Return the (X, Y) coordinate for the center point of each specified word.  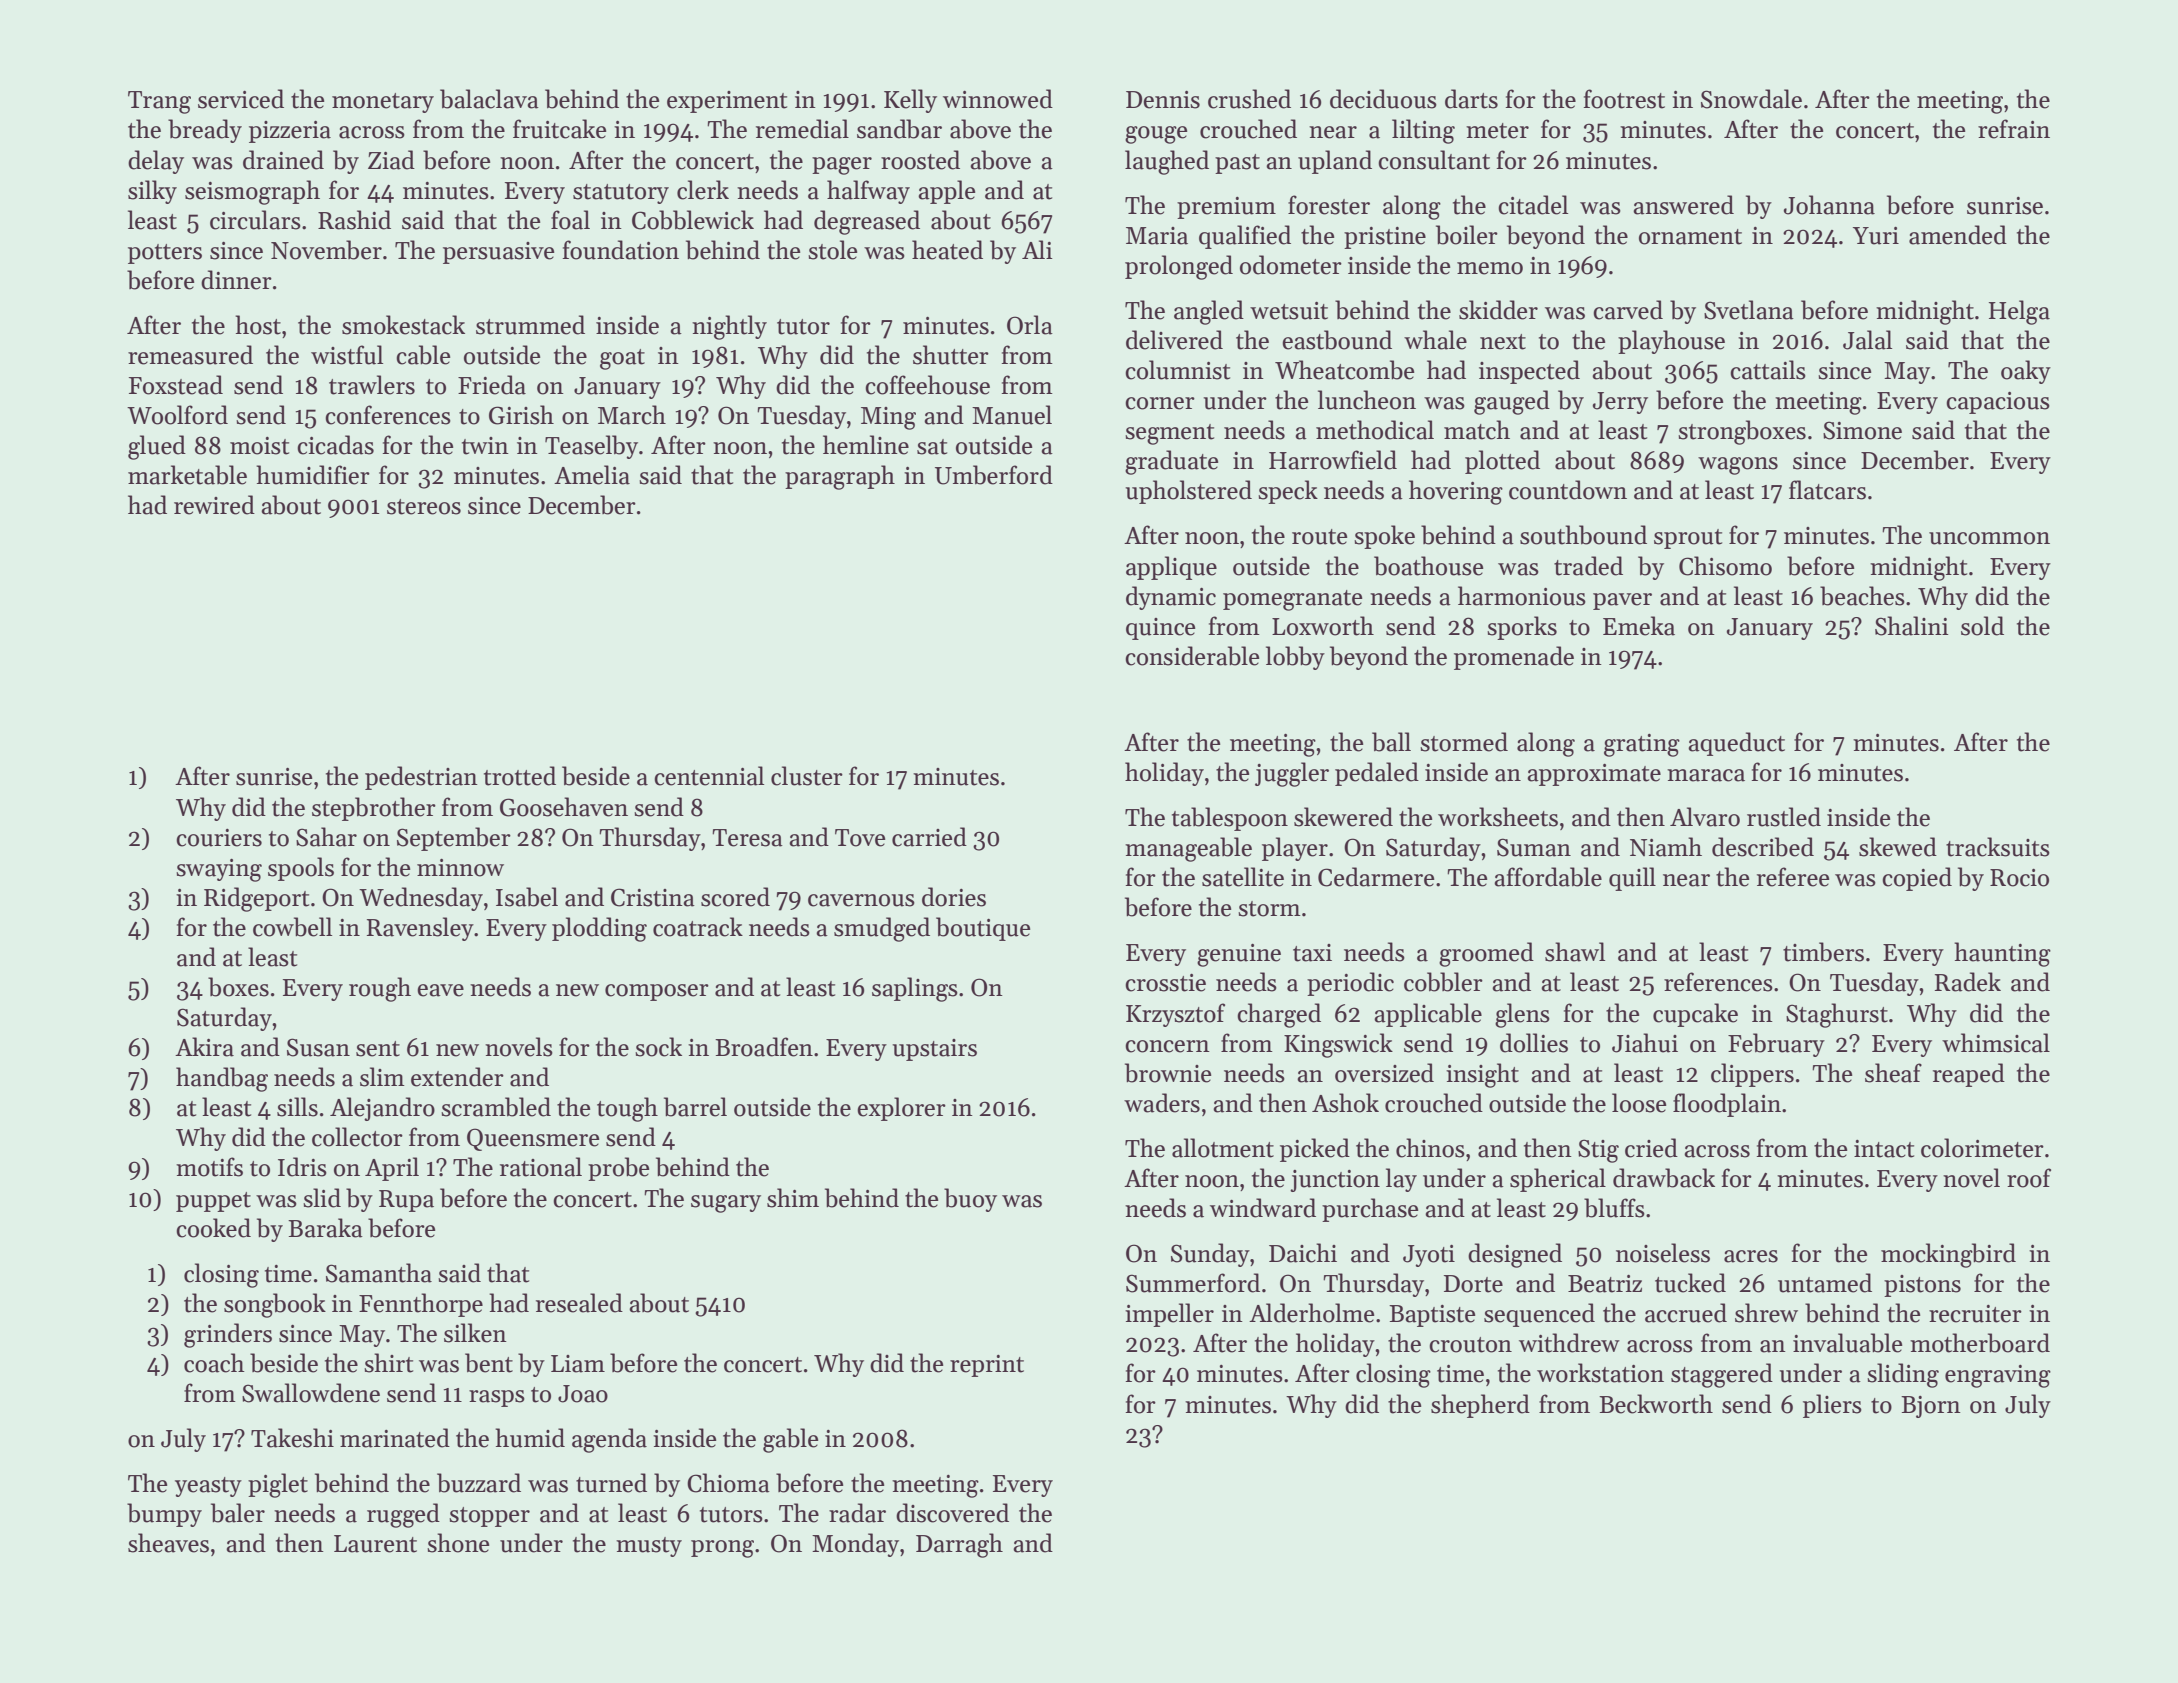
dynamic (1171, 598)
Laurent (375, 1544)
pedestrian (421, 778)
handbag (222, 1079)
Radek (1968, 982)
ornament (1690, 237)
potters (165, 254)
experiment (727, 102)
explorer (901, 1109)
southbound (1583, 535)
